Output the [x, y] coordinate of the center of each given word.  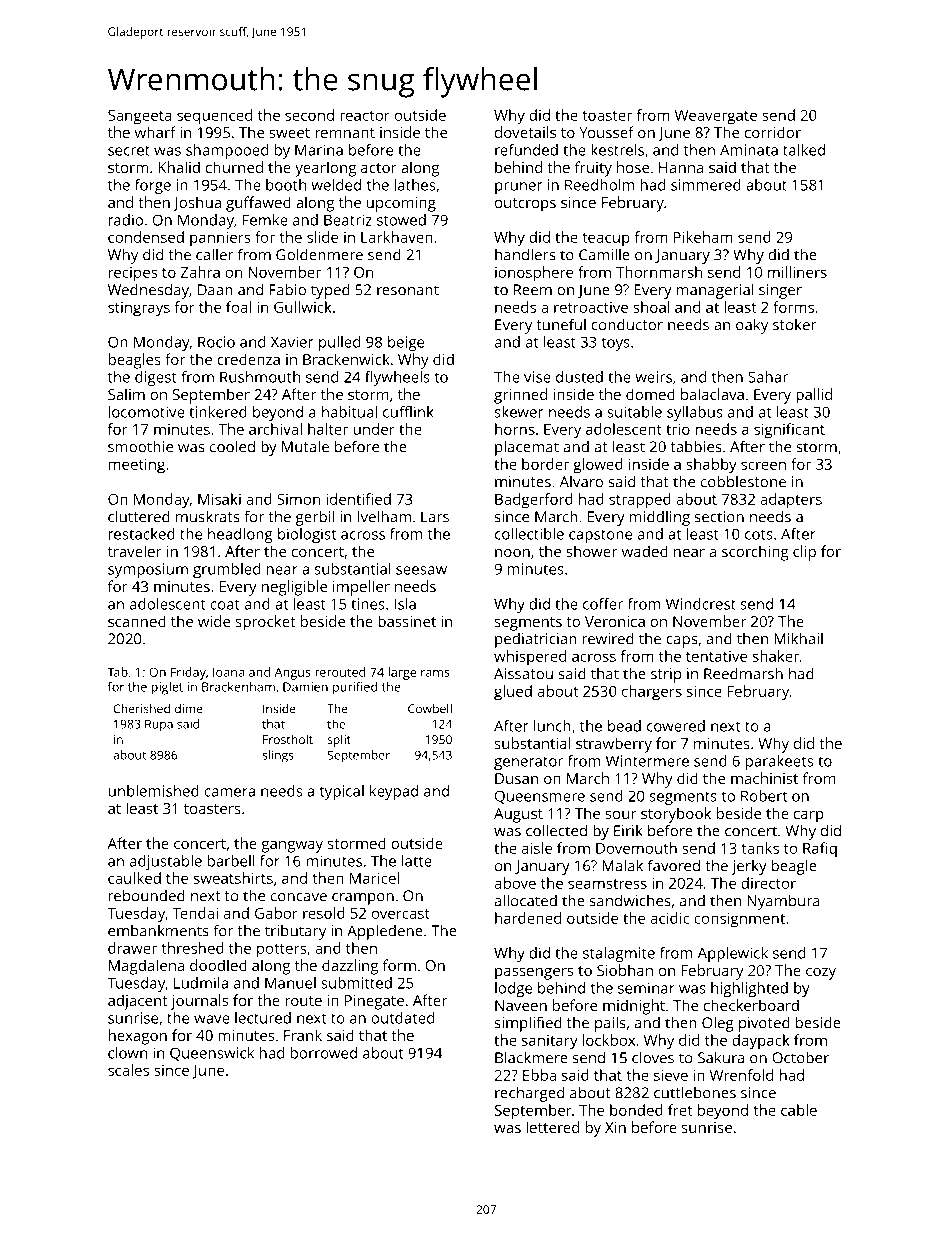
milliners [797, 272]
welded [336, 185]
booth [286, 185]
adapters [791, 501]
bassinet [407, 621]
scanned [137, 621]
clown [127, 1053]
